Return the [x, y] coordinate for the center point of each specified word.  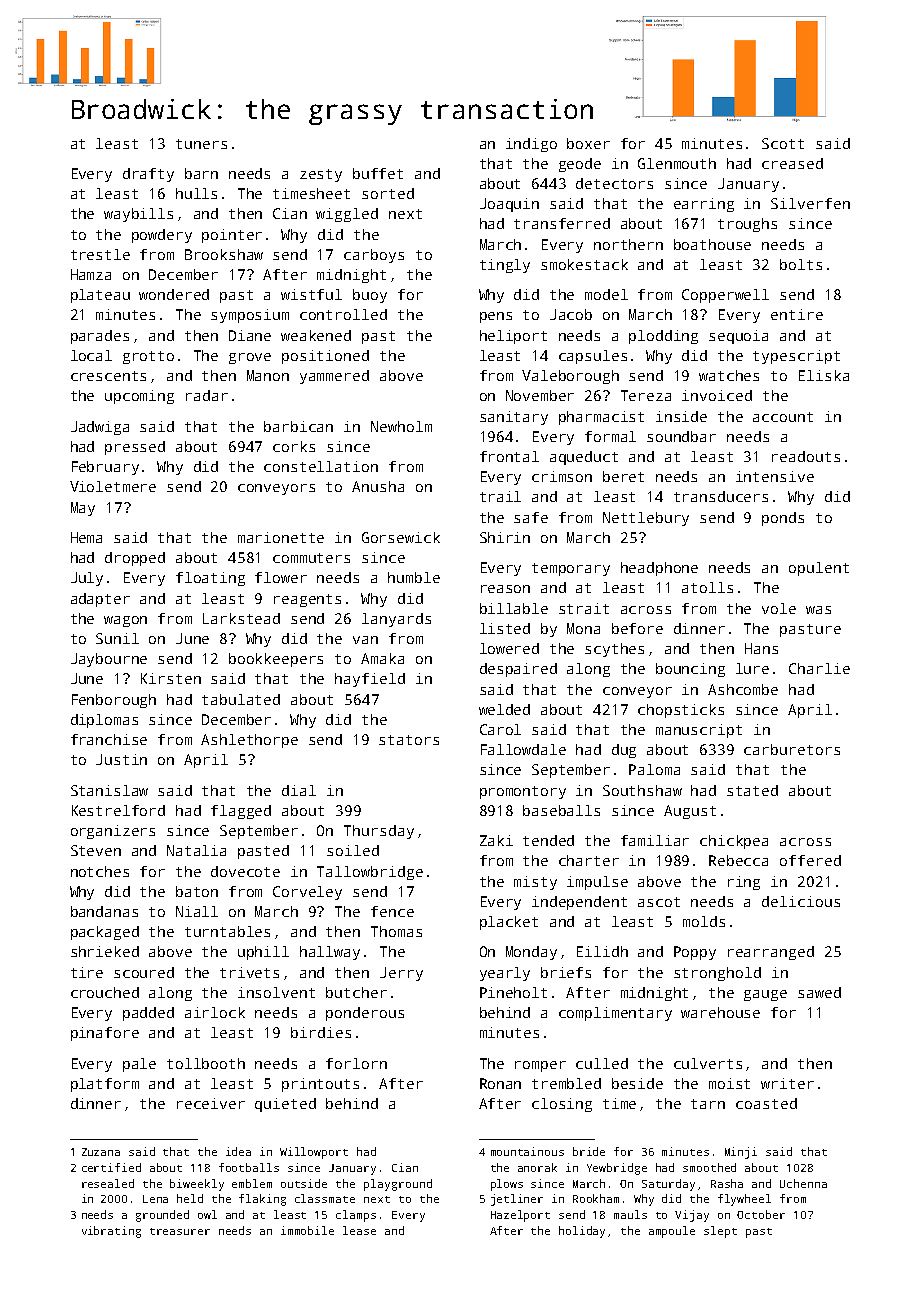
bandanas [104, 911]
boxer [588, 143]
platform [105, 1085]
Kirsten [171, 678]
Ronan [500, 1083]
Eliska [824, 375]
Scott [783, 143]
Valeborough [570, 377]
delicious [801, 901]
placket [509, 923]
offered [810, 860]
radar [207, 395]
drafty [148, 175]
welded [504, 709]
